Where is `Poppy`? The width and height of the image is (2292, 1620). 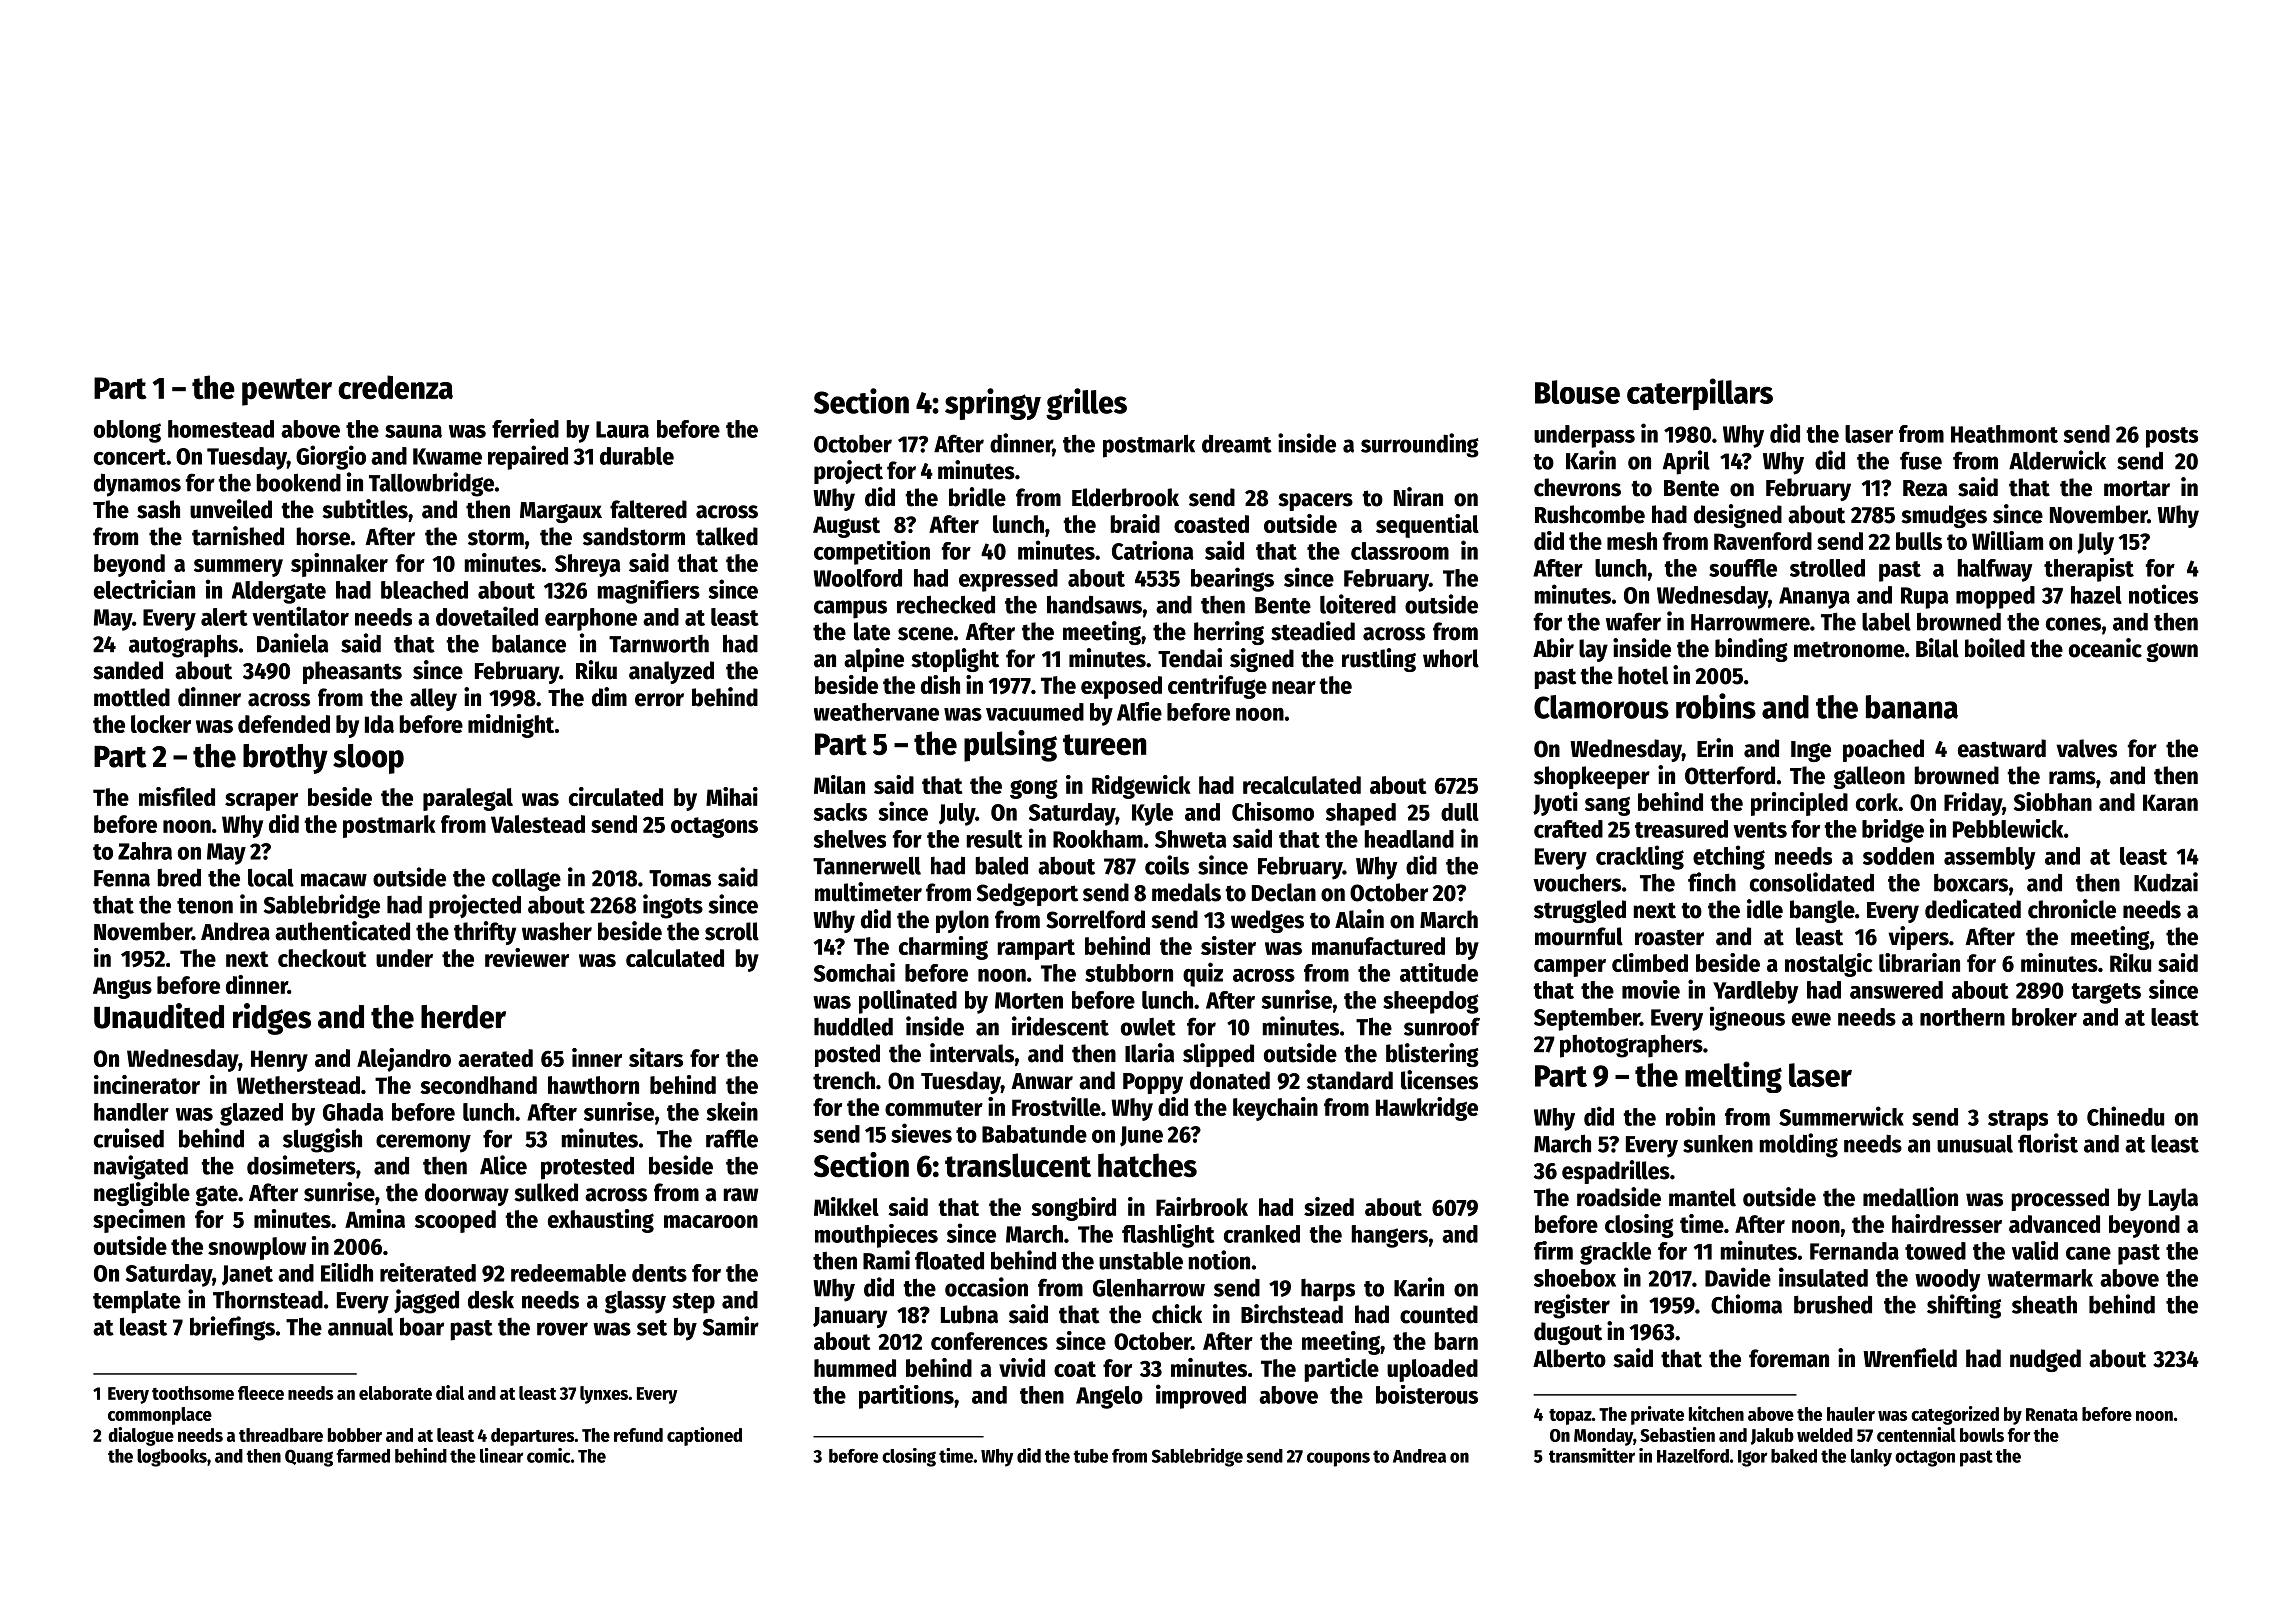
Poppy is located at coordinates (1153, 1083).
